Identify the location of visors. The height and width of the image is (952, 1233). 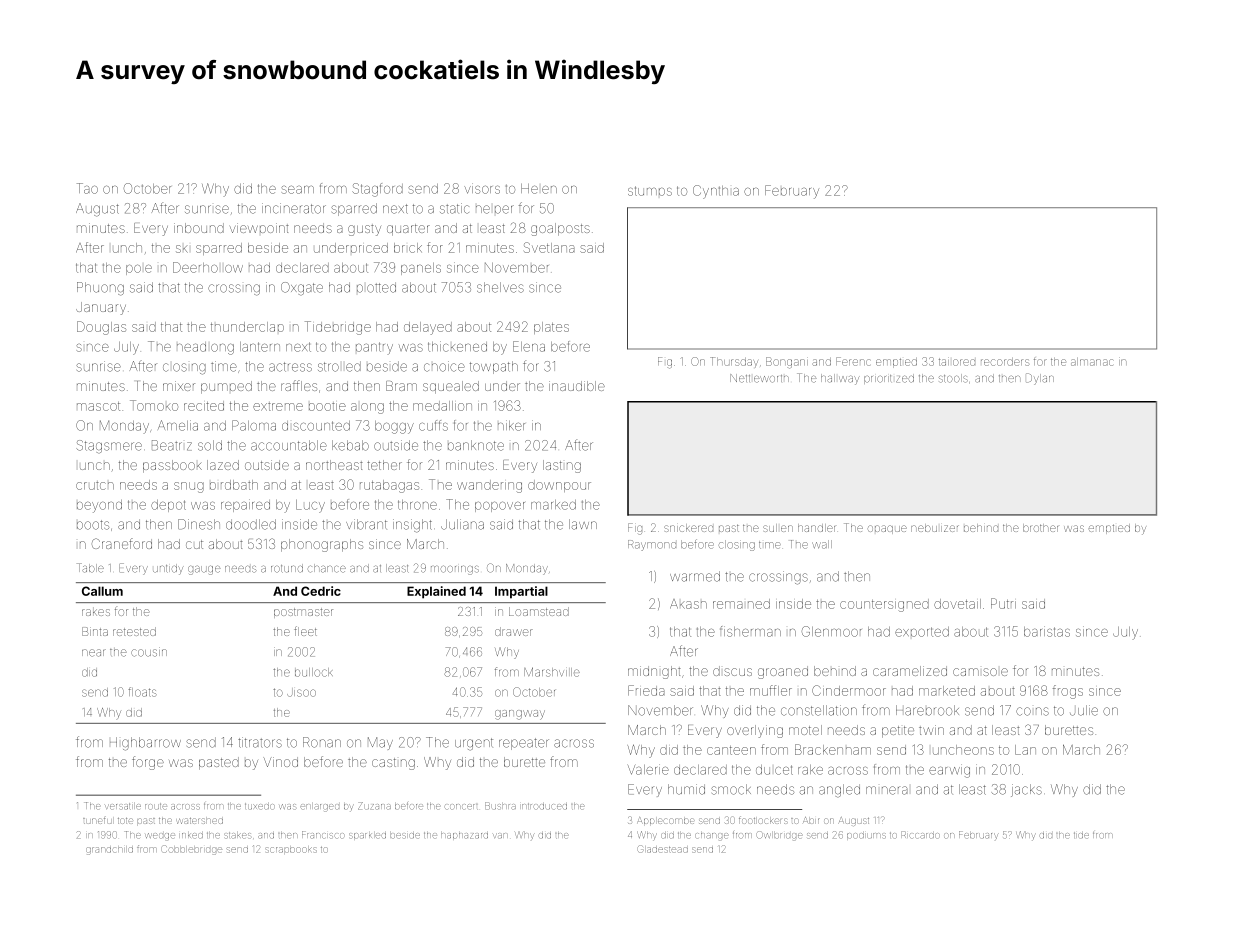
(482, 188).
